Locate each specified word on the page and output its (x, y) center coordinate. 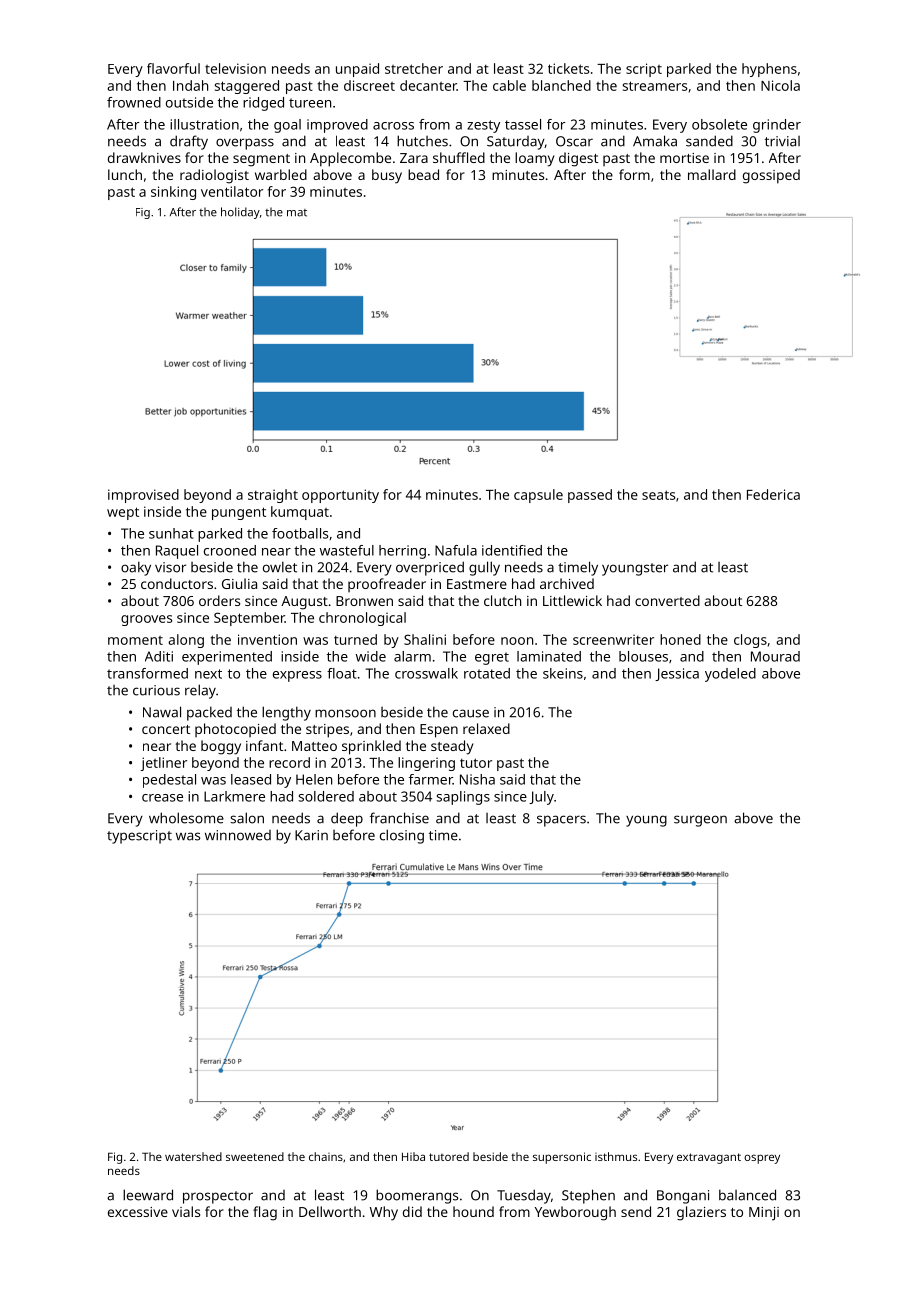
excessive (138, 1212)
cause (471, 713)
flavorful (173, 68)
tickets (569, 68)
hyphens (769, 70)
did (412, 1211)
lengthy (286, 713)
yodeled (730, 675)
